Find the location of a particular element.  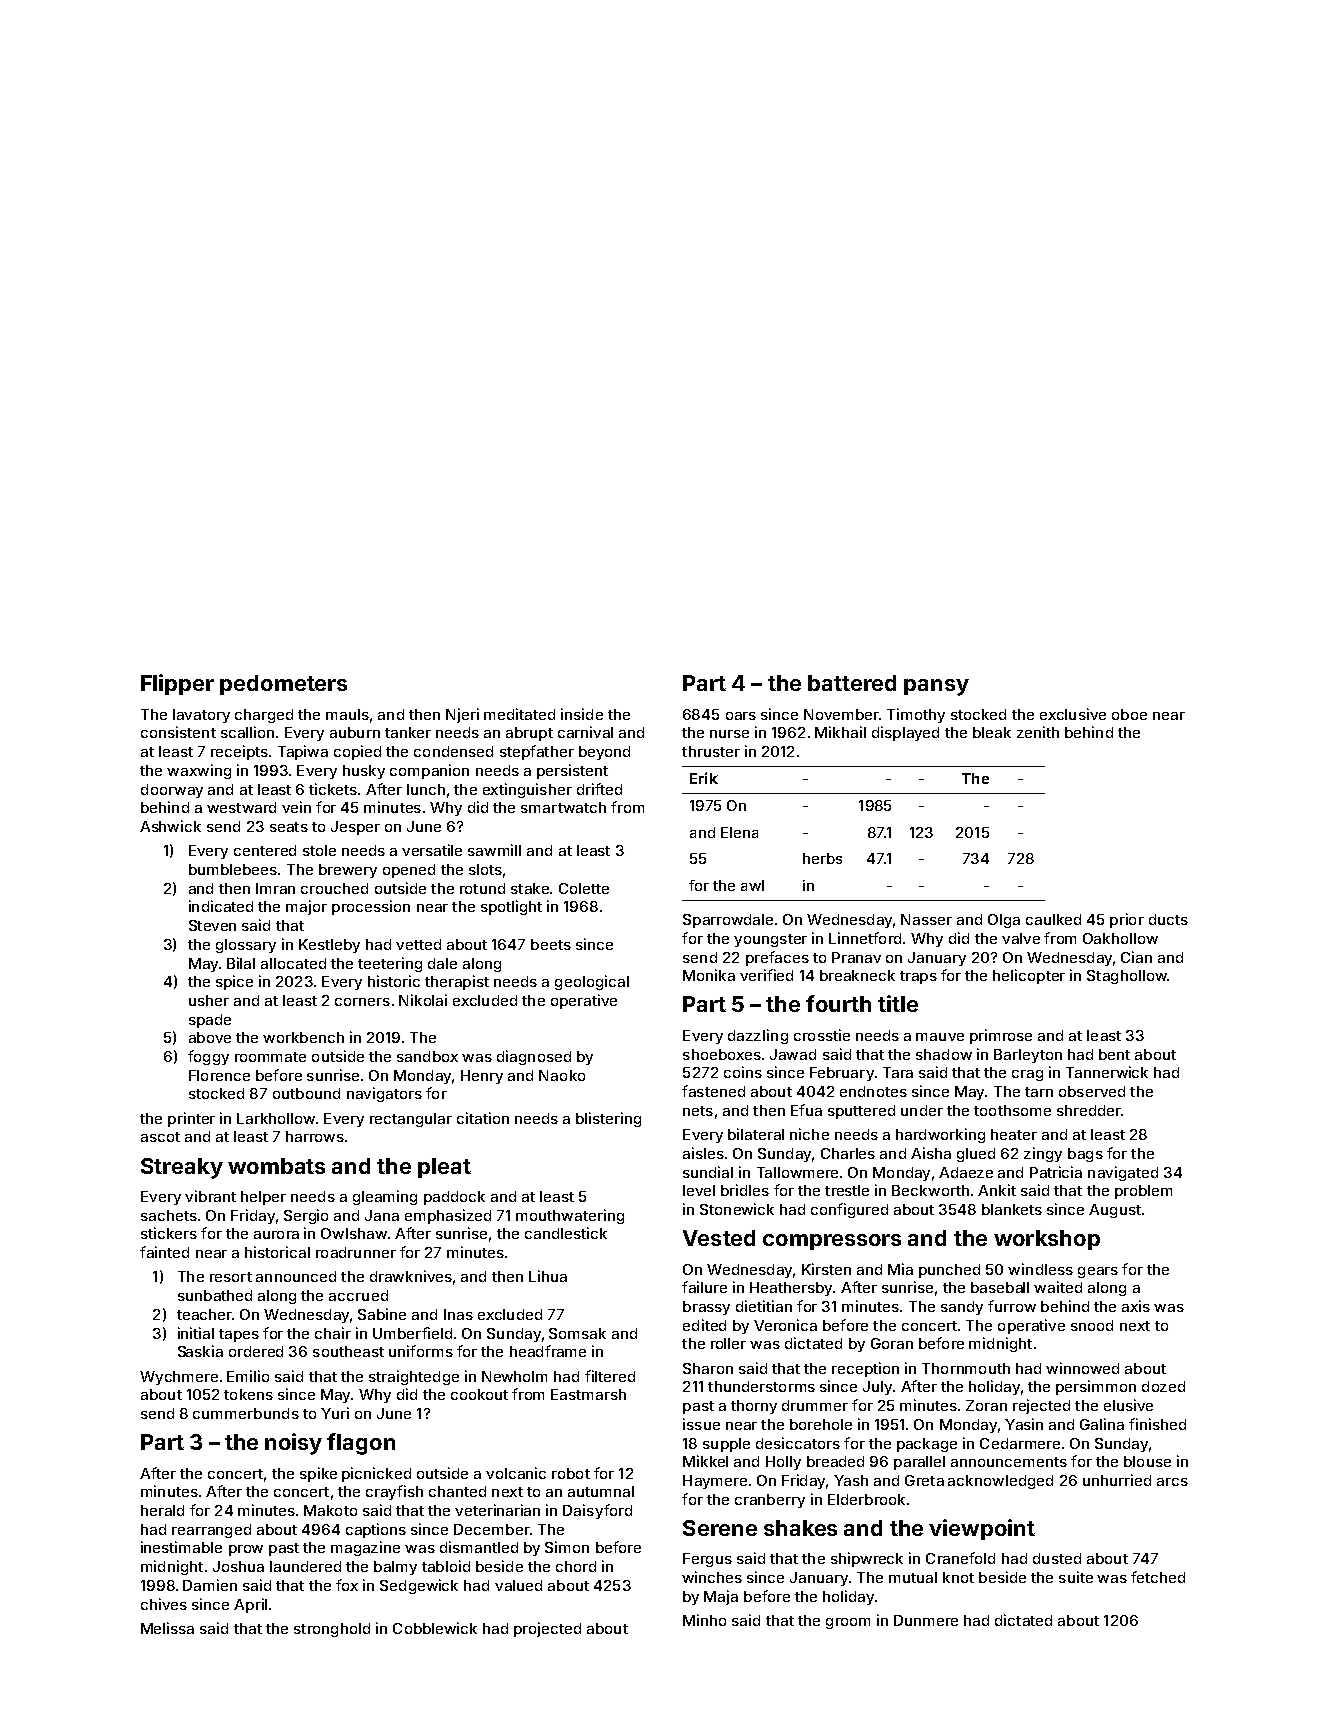

Flipper is located at coordinates (177, 684).
